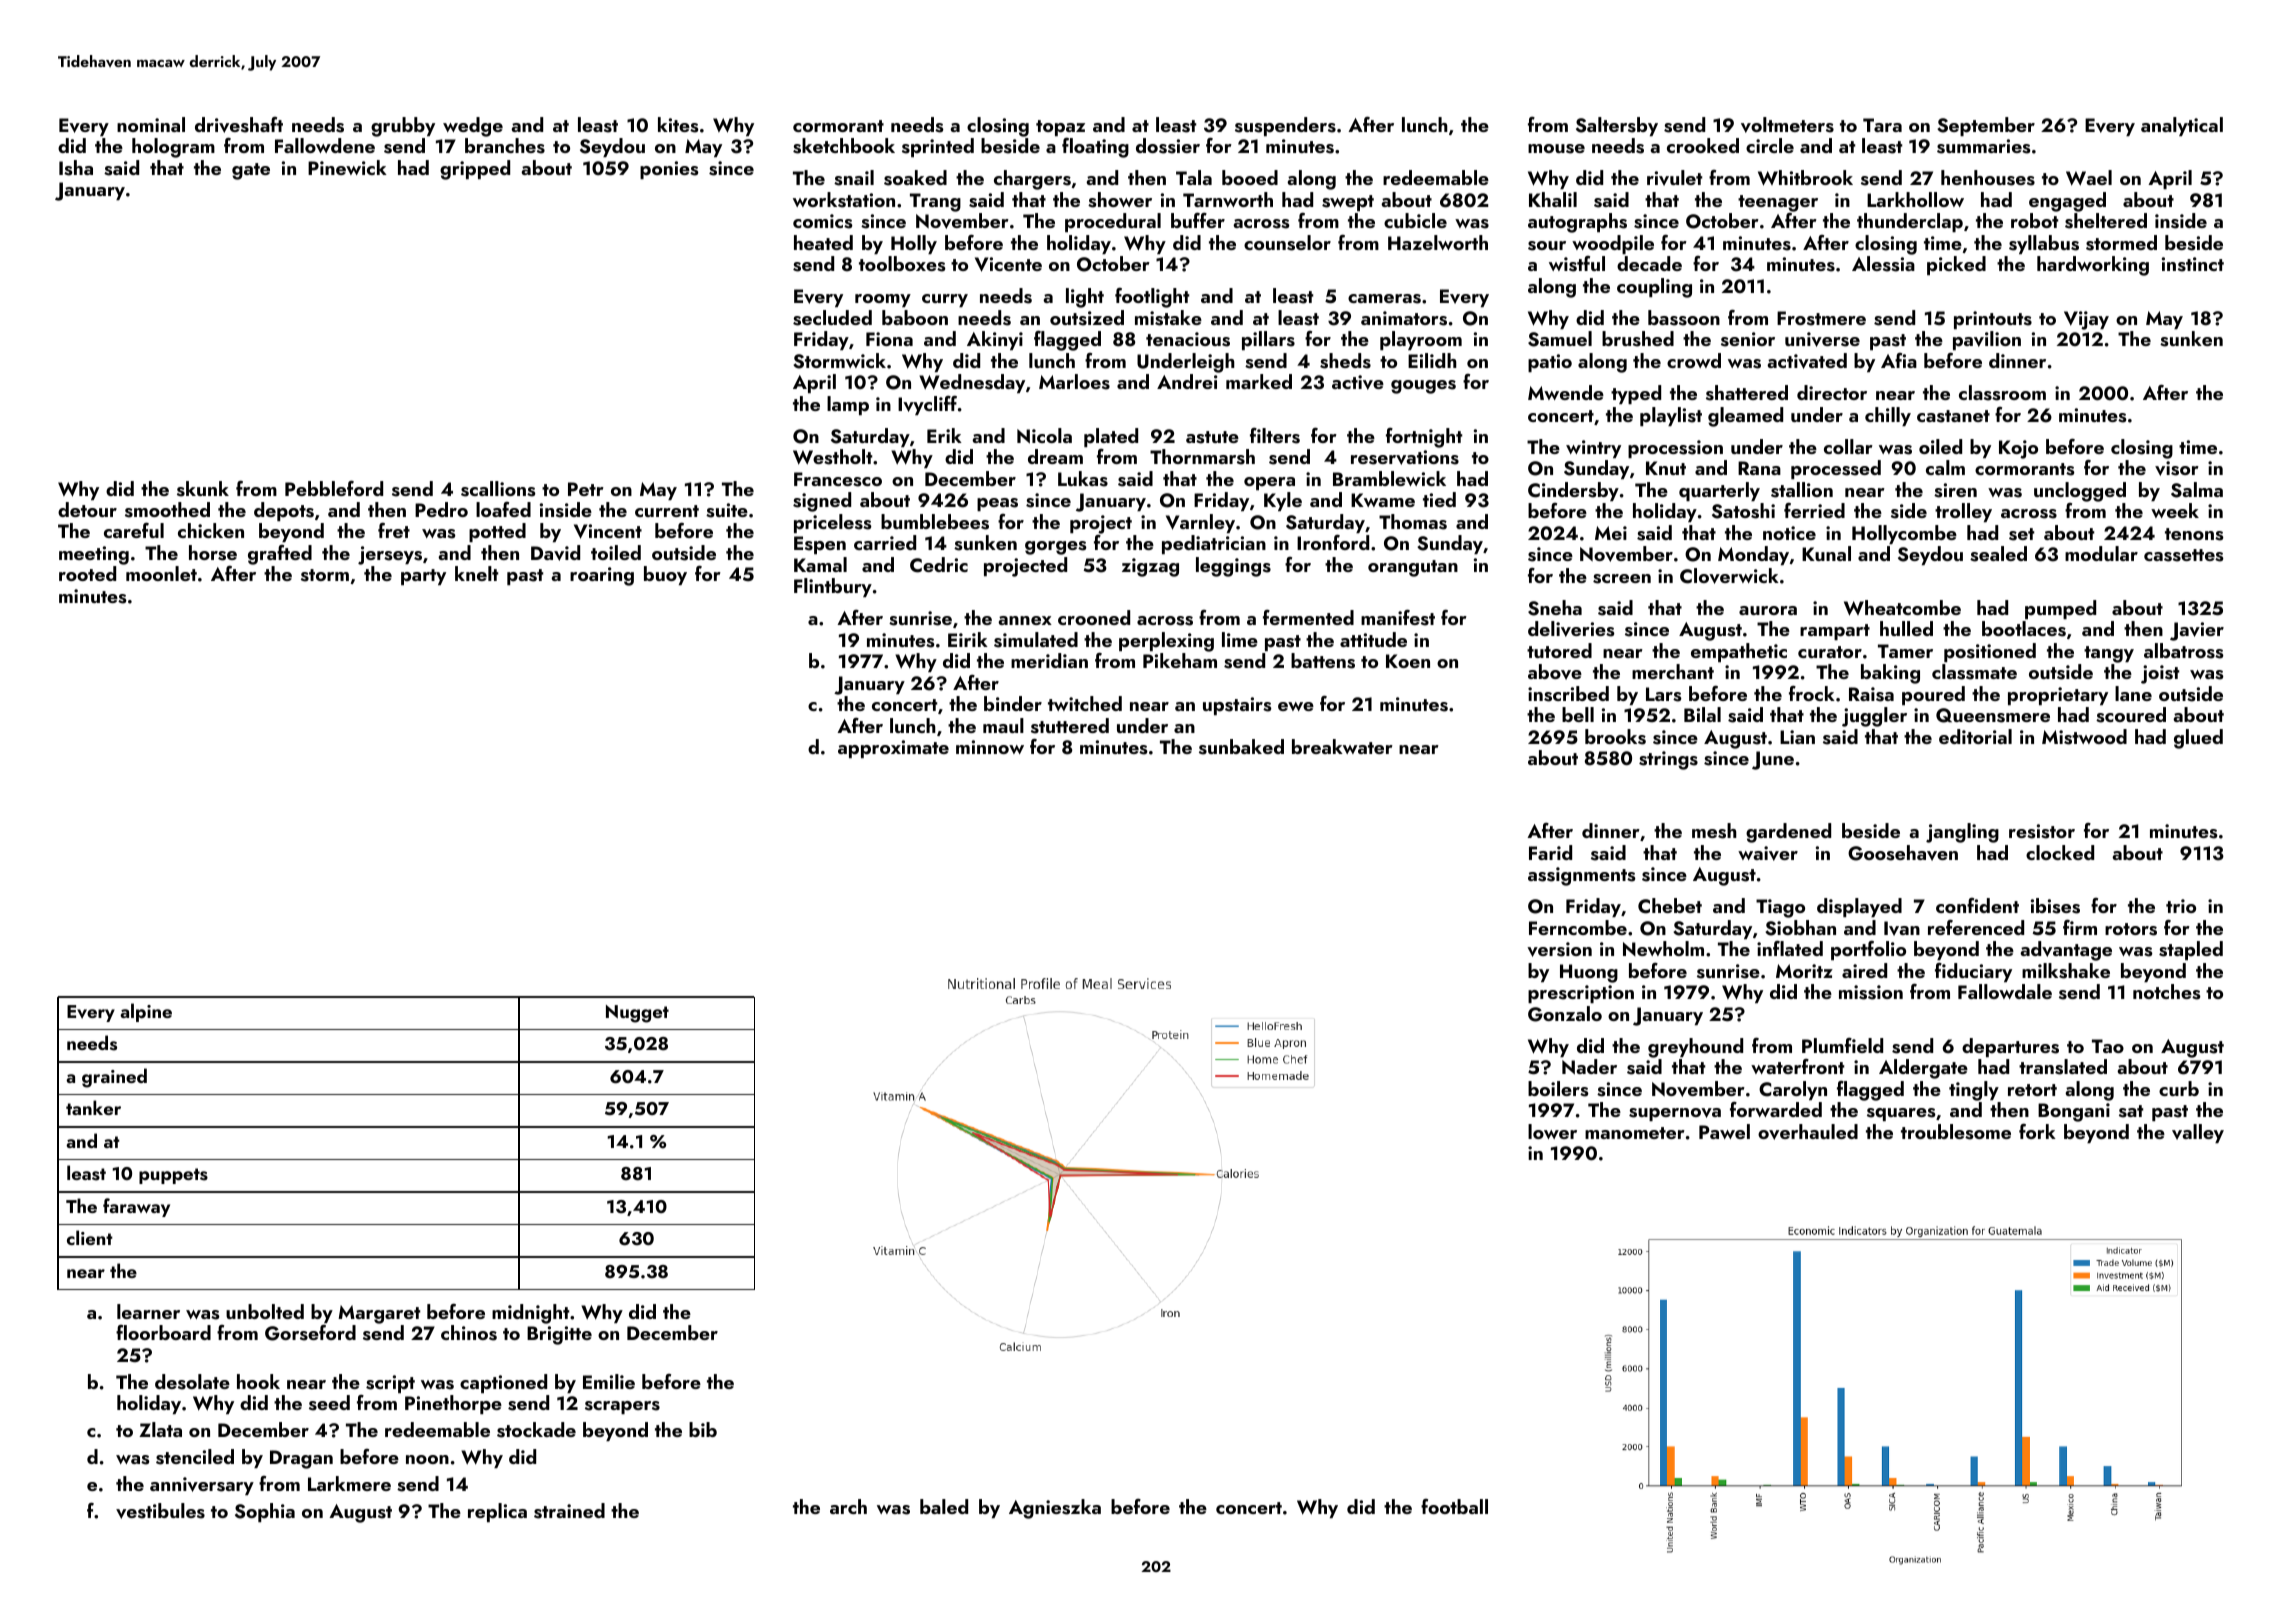 This screenshot has width=2282, height=1614. Describe the element at coordinates (569, 1511) in the screenshot. I see `strained` at that location.
